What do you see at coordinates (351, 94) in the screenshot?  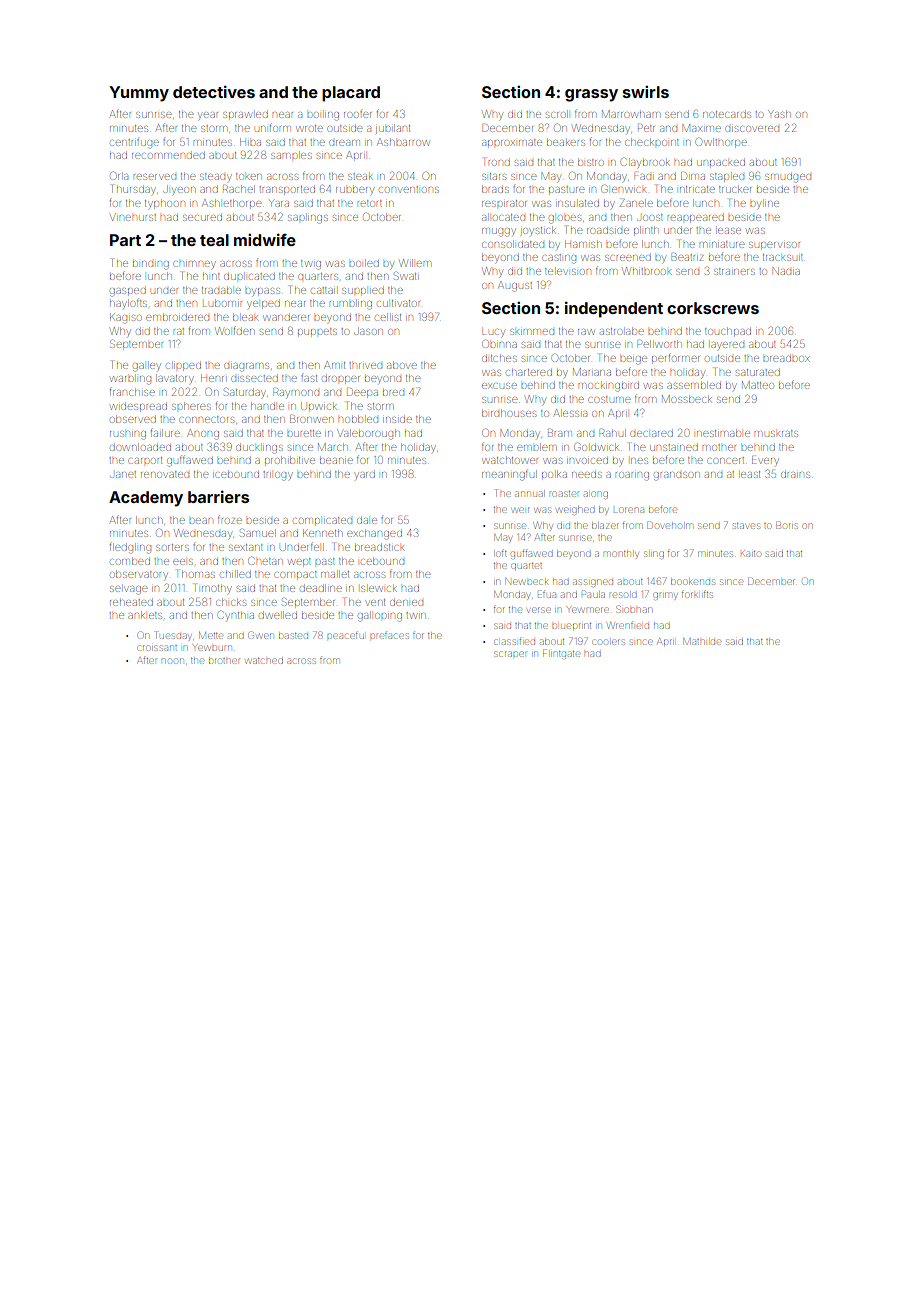 I see `placard` at bounding box center [351, 94].
